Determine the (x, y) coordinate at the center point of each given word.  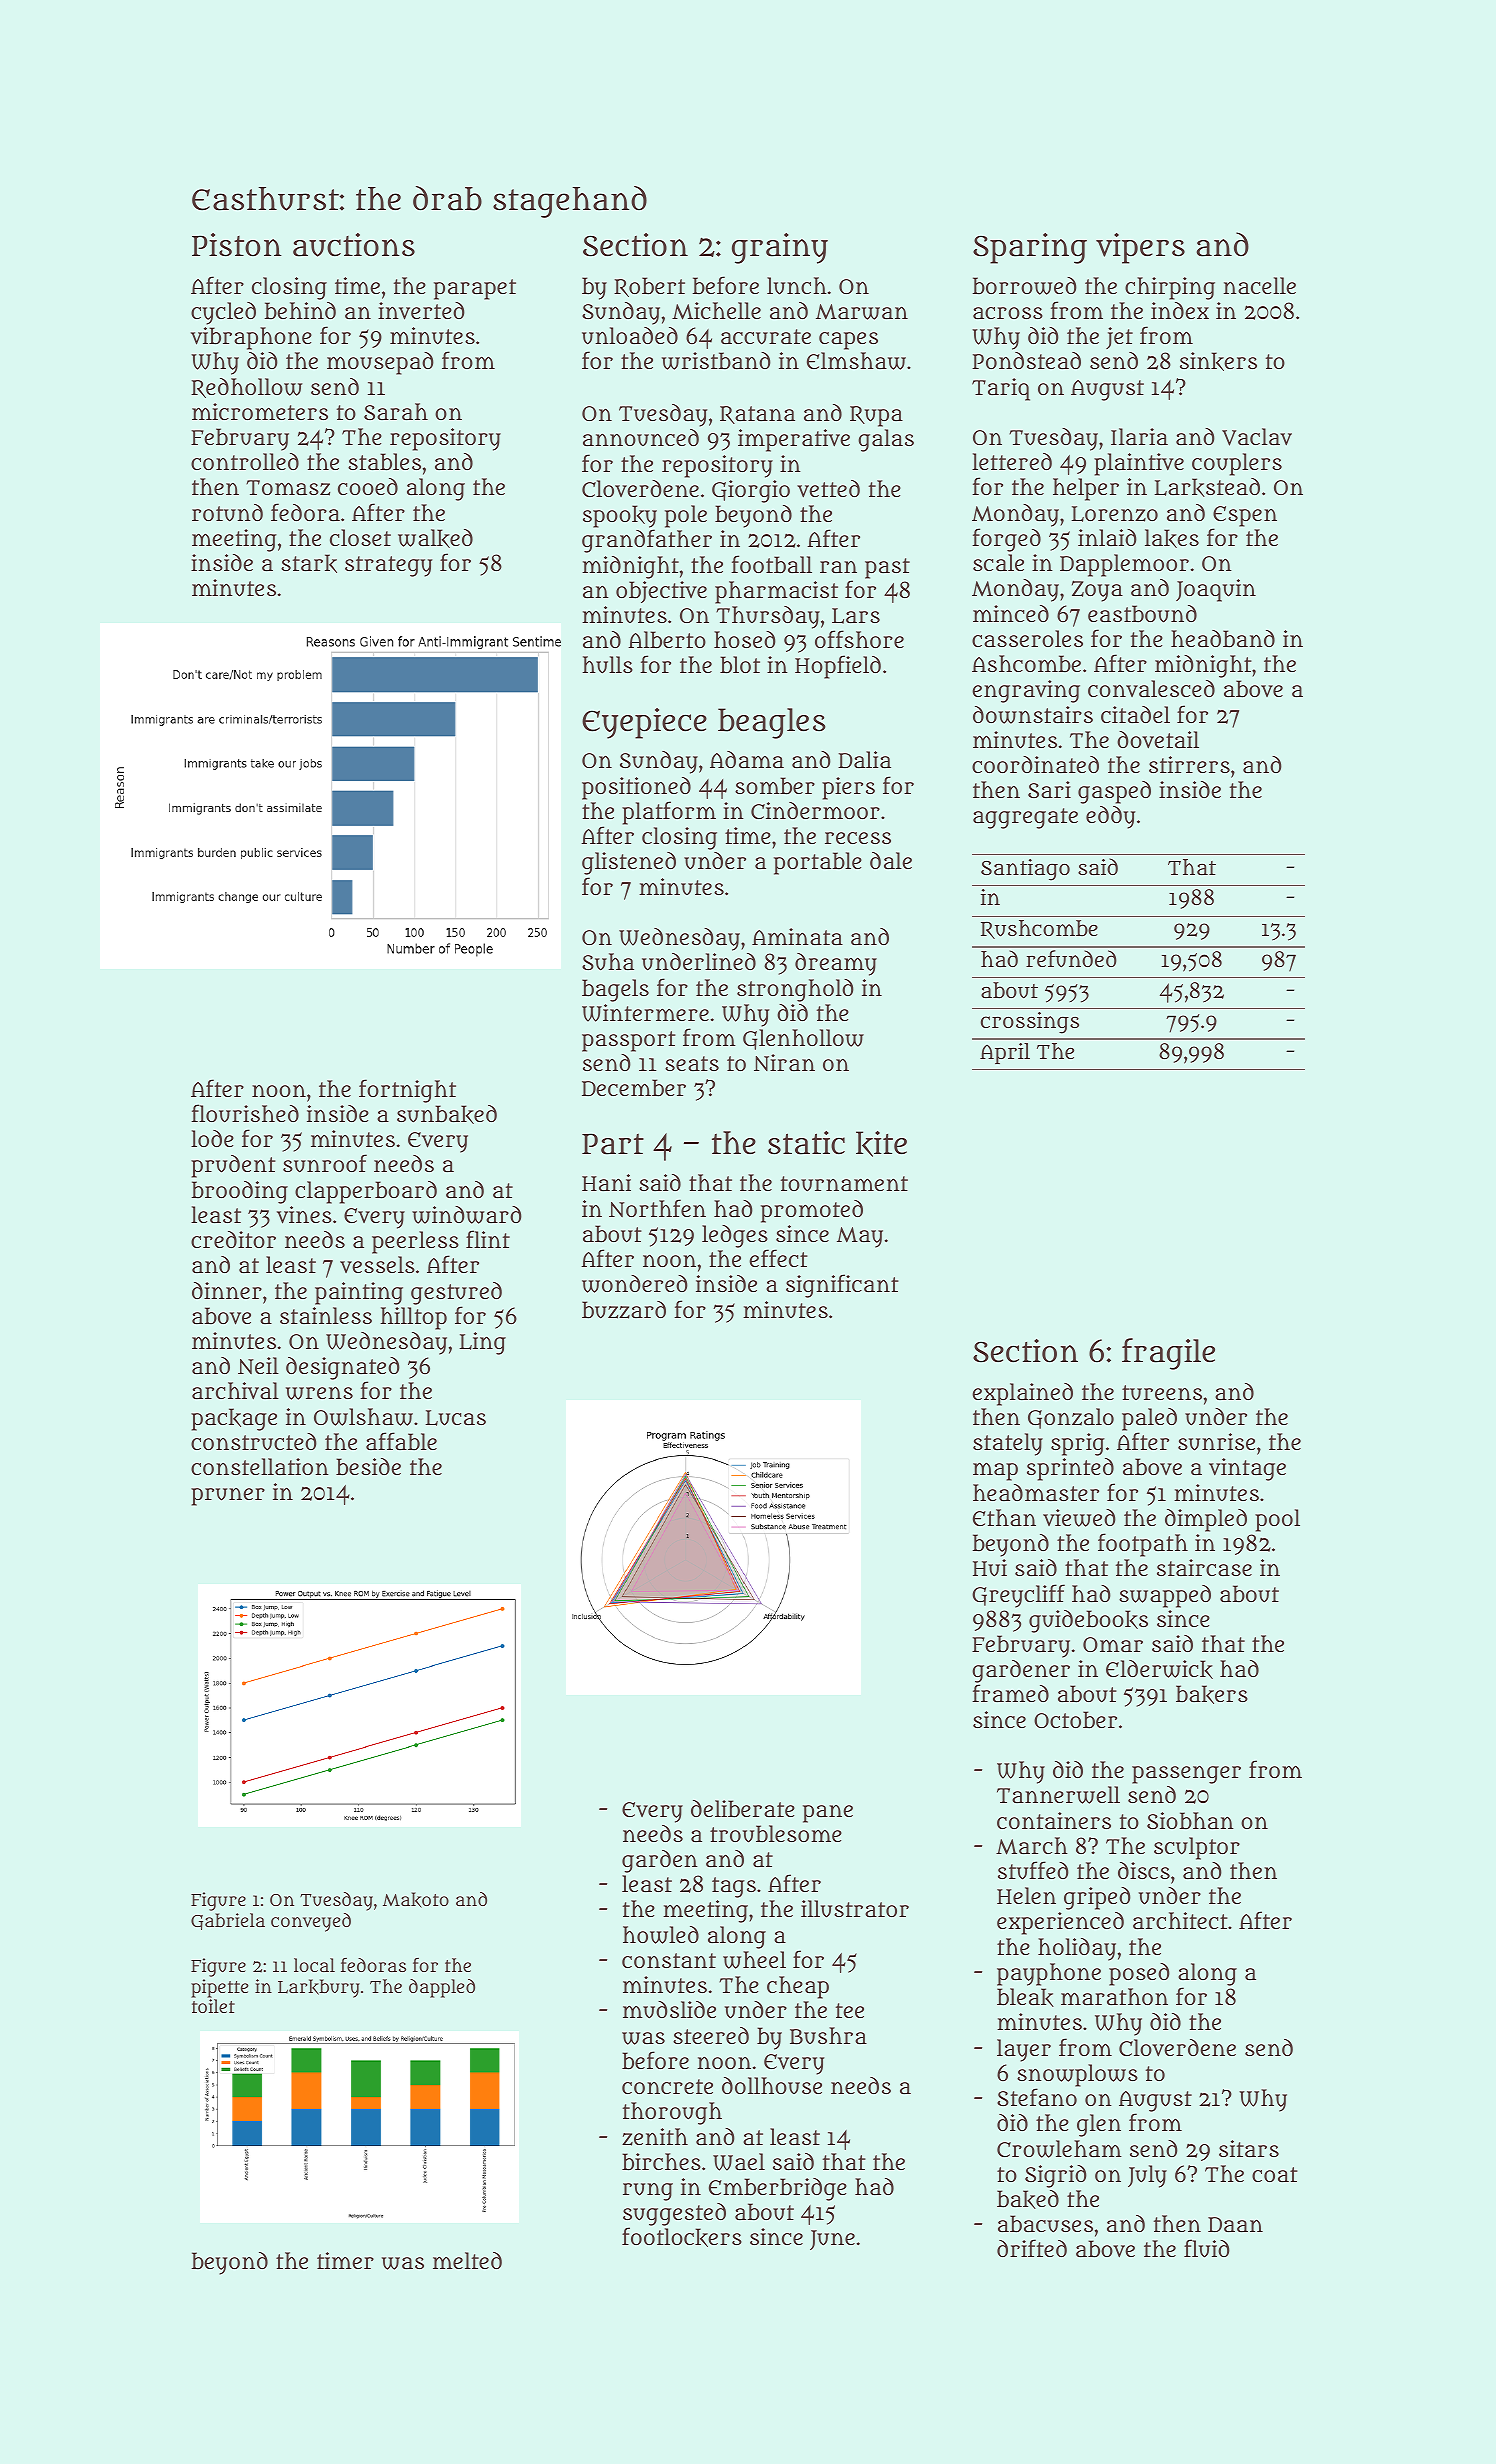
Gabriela (228, 1921)
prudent (233, 1166)
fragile (1168, 1354)
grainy (780, 248)
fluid (1207, 2248)
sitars (1249, 2148)
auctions (354, 245)
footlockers (682, 2237)
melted (467, 2260)
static (806, 1143)
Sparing (1030, 248)
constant (669, 1960)
